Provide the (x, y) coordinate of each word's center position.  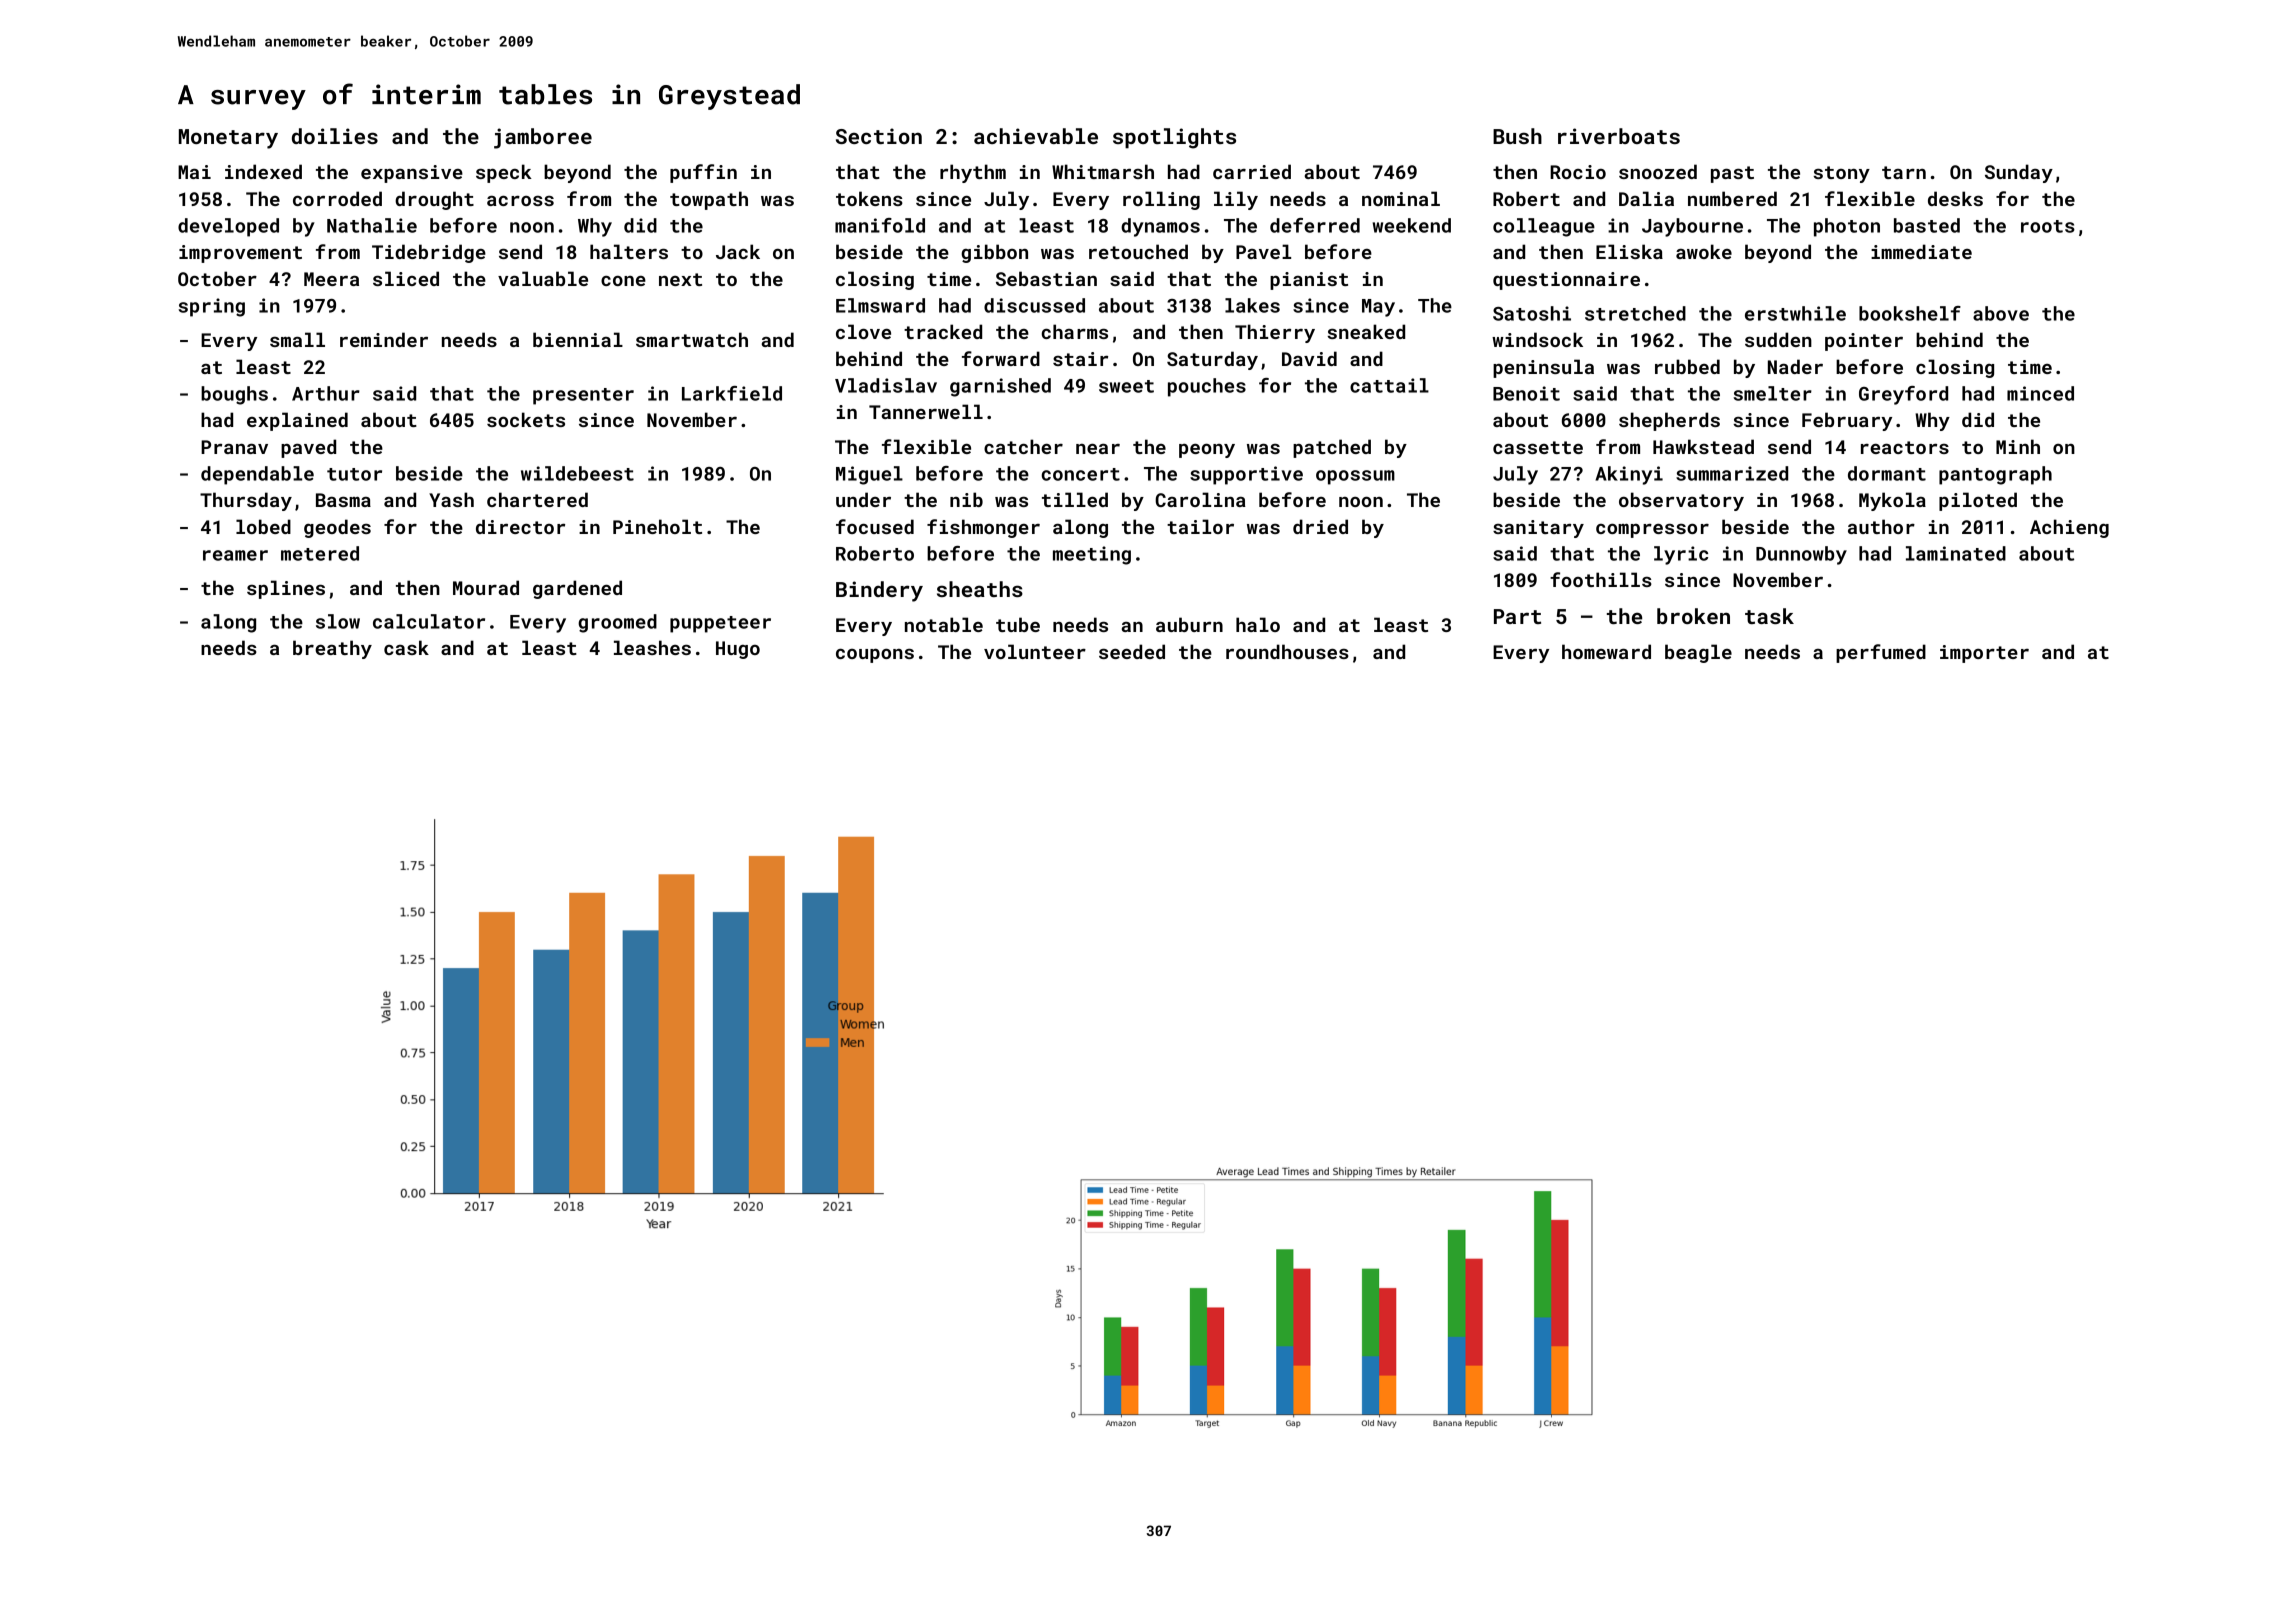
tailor (1200, 526)
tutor (354, 474)
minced (2040, 393)
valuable (543, 278)
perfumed (1881, 653)
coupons (875, 655)
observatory (1681, 501)
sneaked (1366, 331)
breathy (332, 649)
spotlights (1174, 138)
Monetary (228, 139)
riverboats (1619, 136)
